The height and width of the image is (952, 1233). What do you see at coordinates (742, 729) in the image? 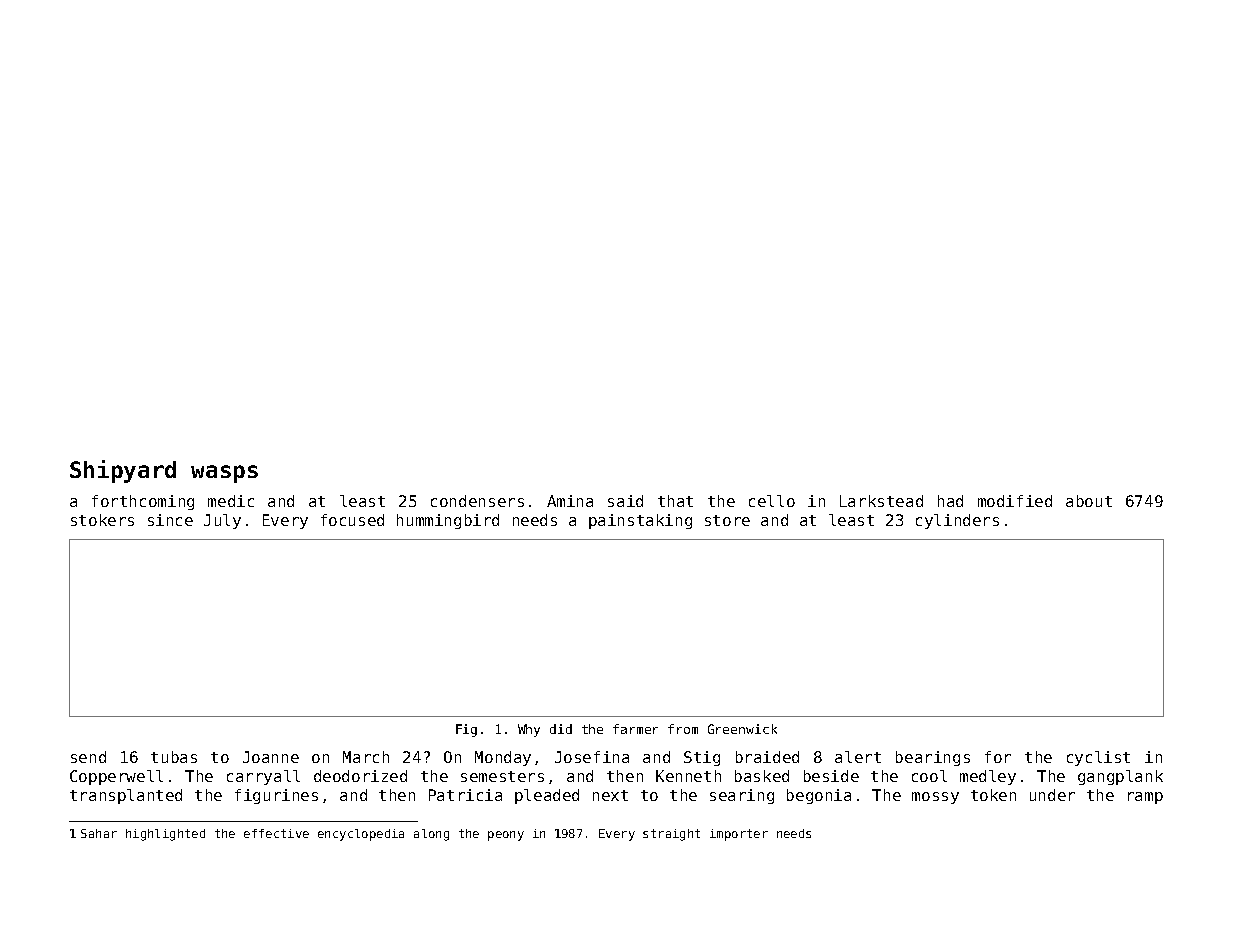
I see `Greenwick` at bounding box center [742, 729].
